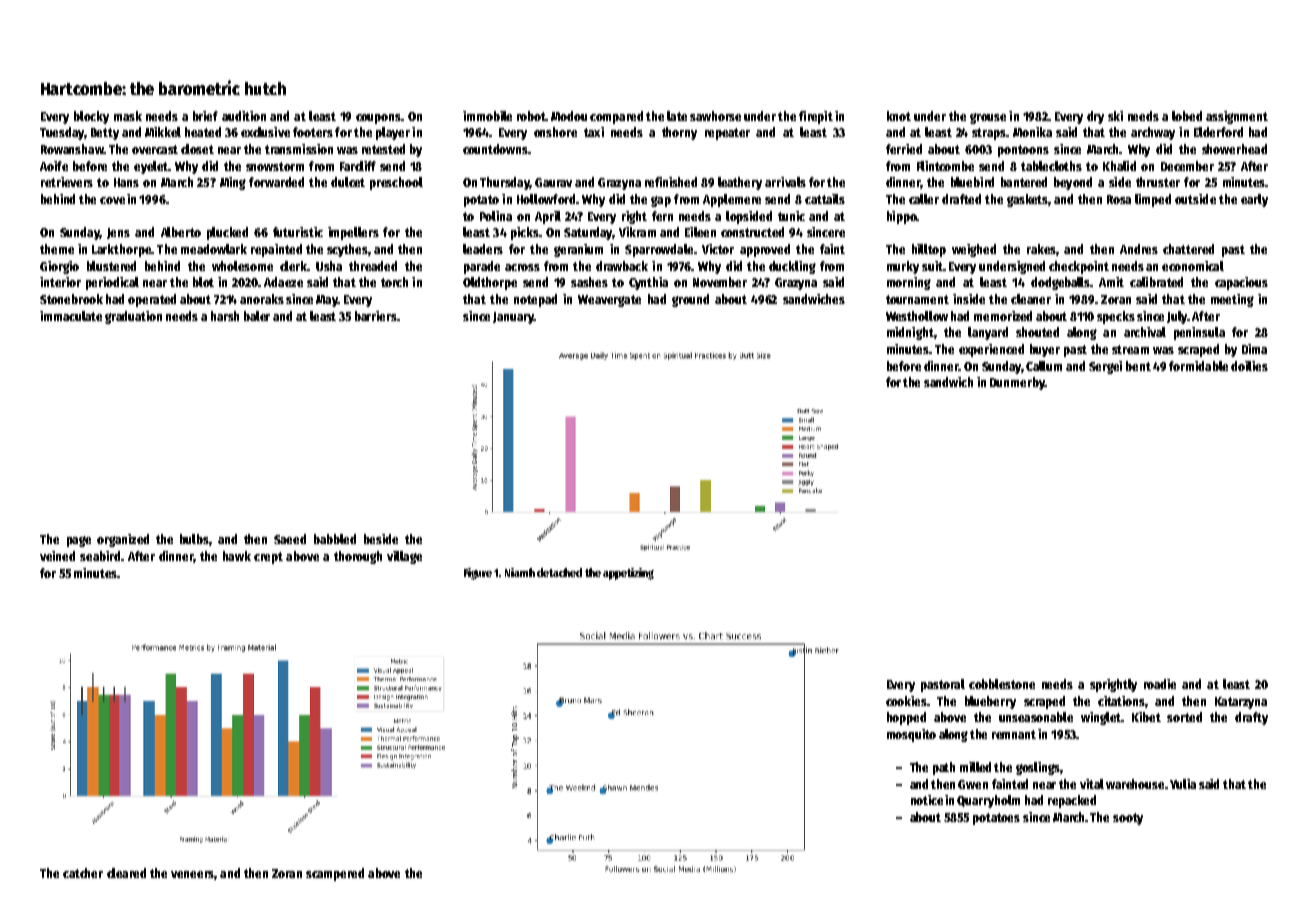 This document has width=1308, height=924. Describe the element at coordinates (927, 800) in the document. I see `notice` at that location.
